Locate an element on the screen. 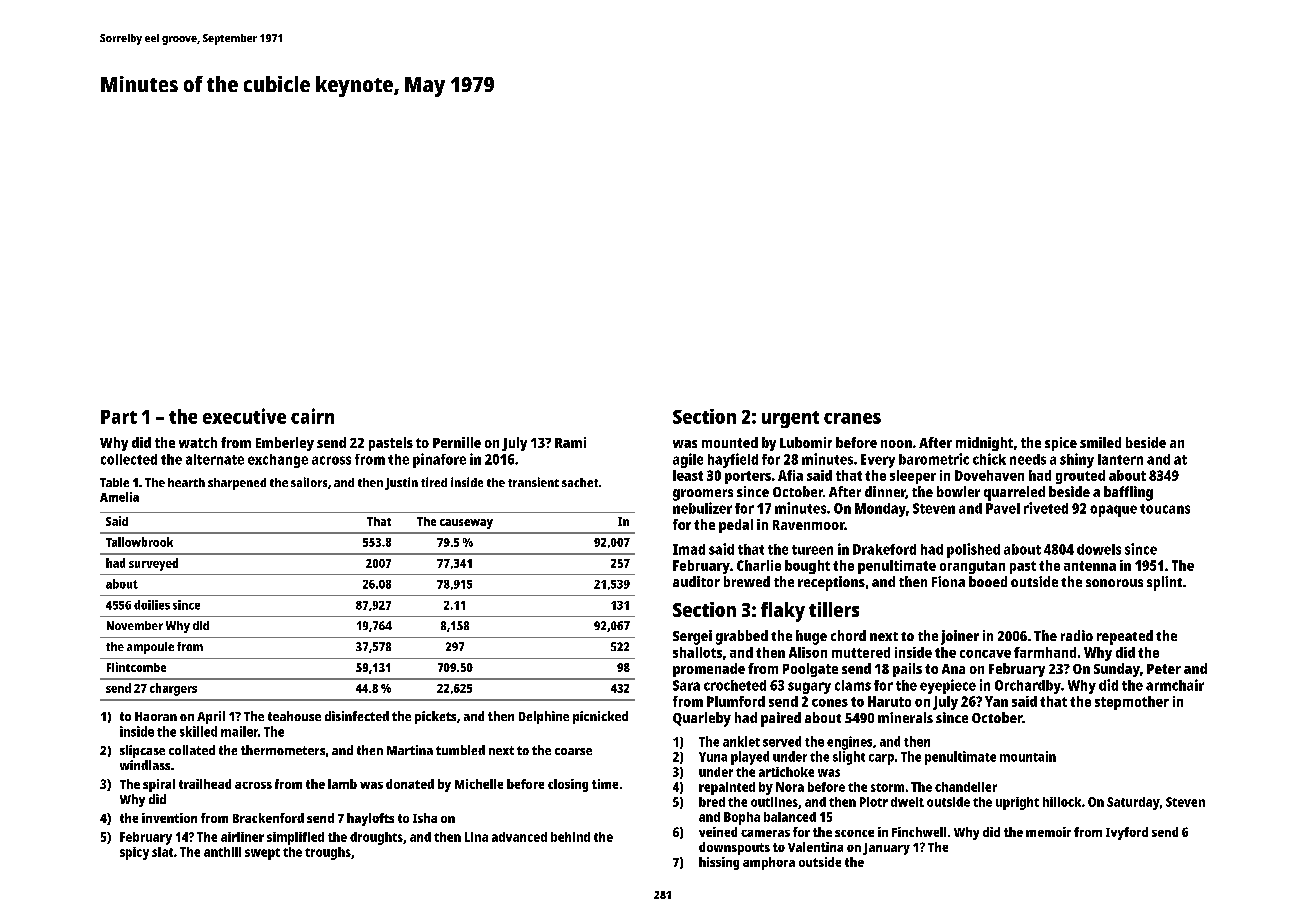  thermometers is located at coordinates (283, 750).
